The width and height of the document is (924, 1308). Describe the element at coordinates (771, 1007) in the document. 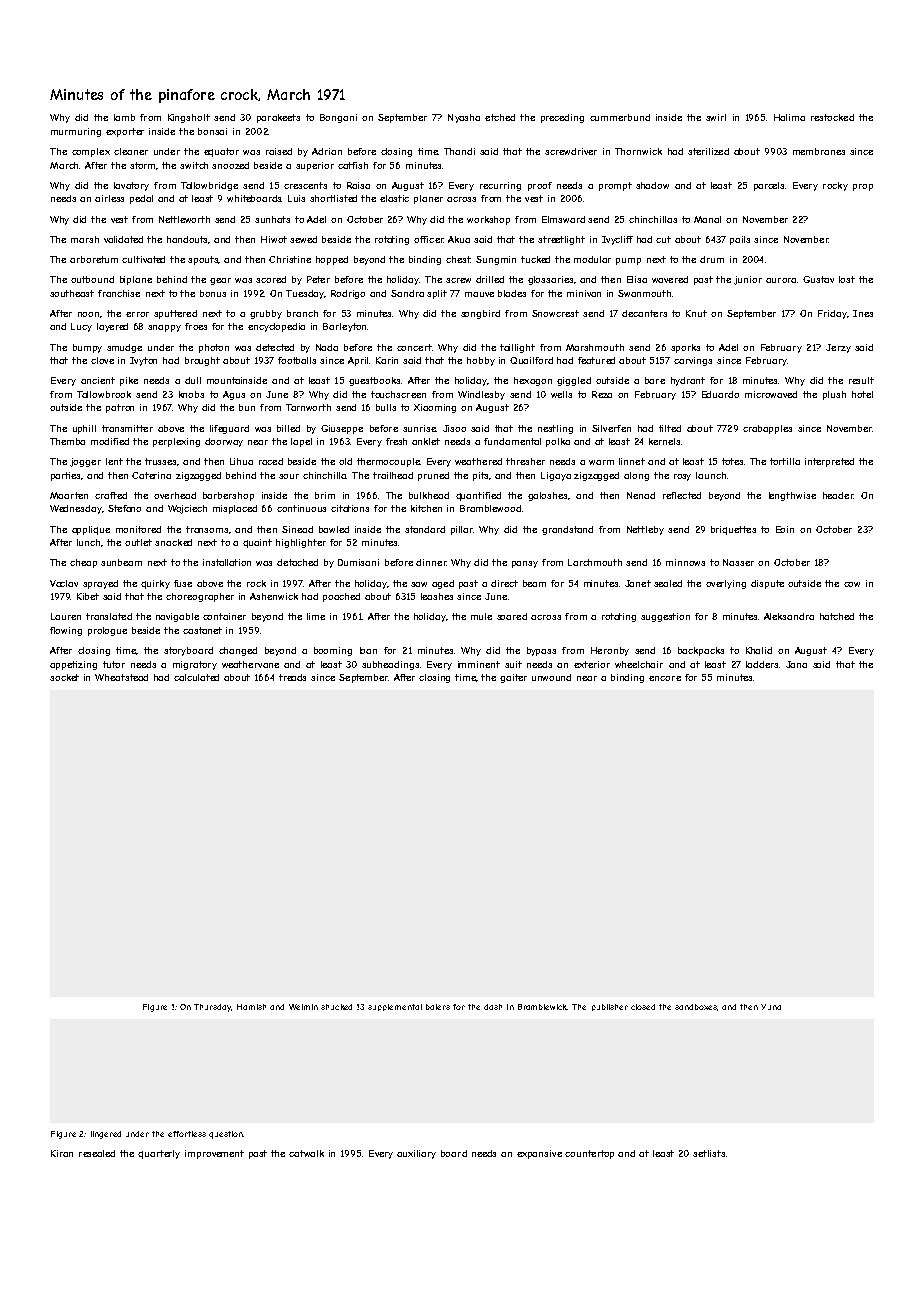

I see `Yuna` at that location.
